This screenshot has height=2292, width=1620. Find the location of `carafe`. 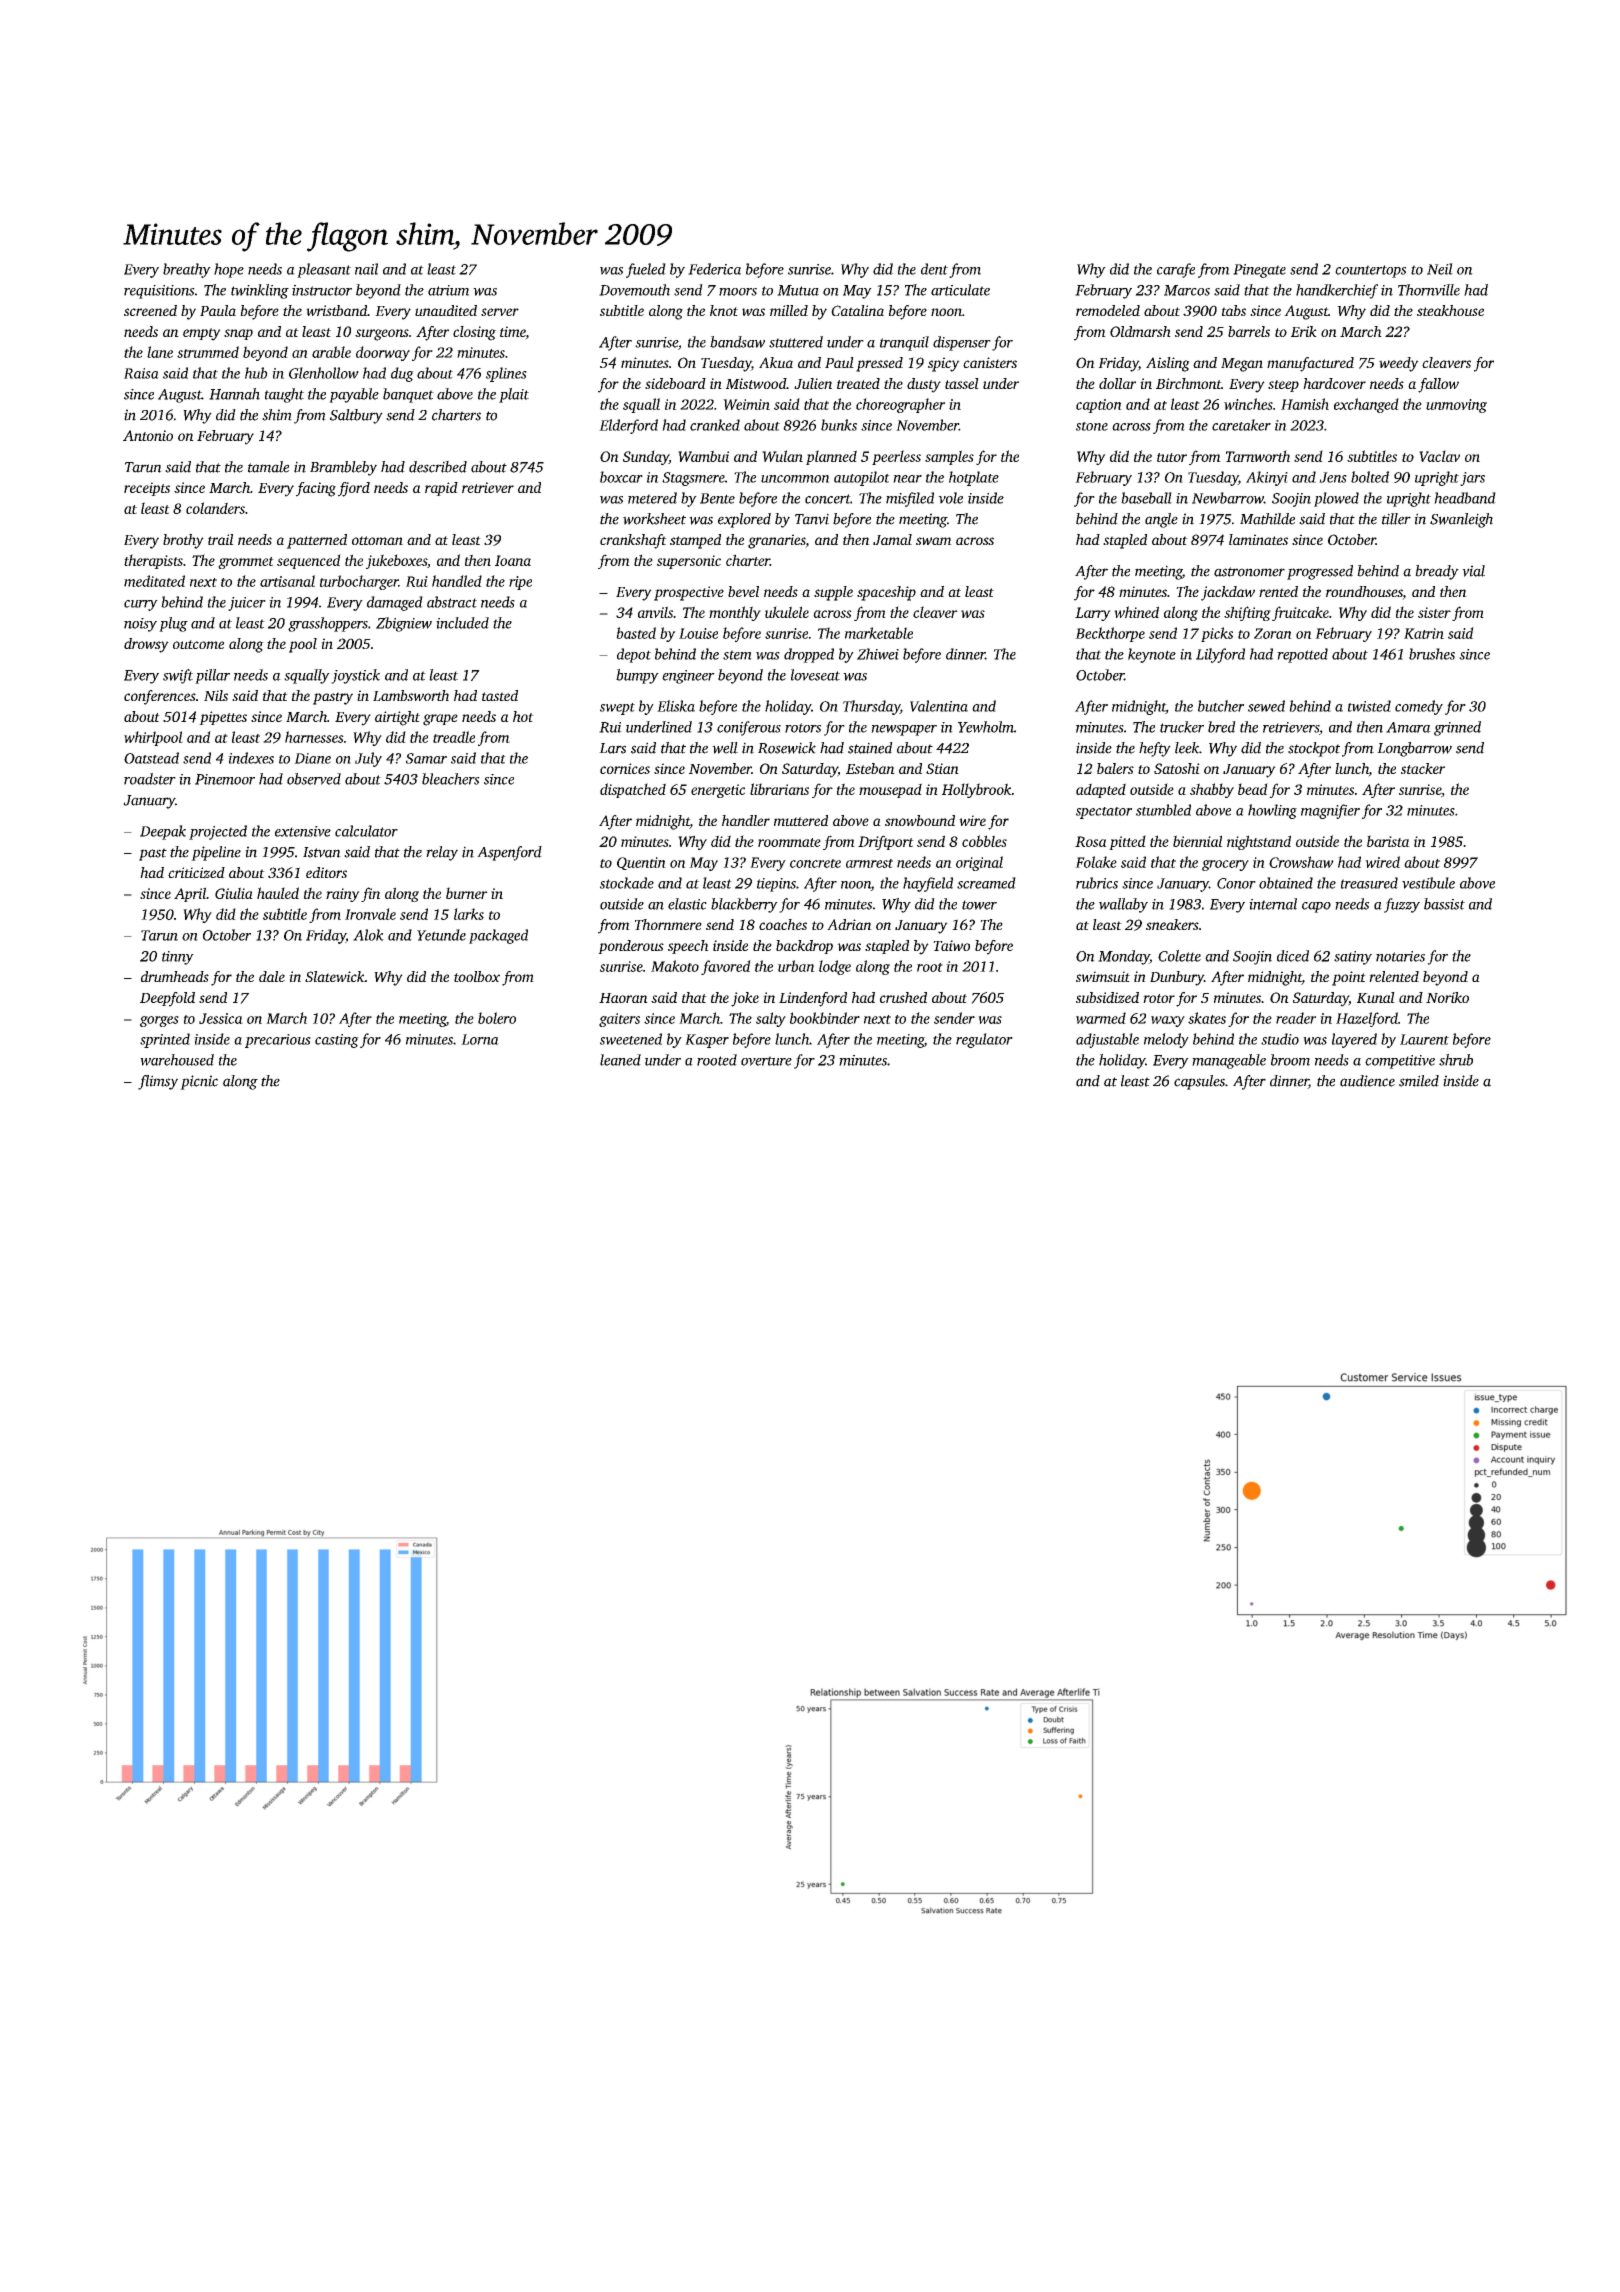

carafe is located at coordinates (1176, 270).
